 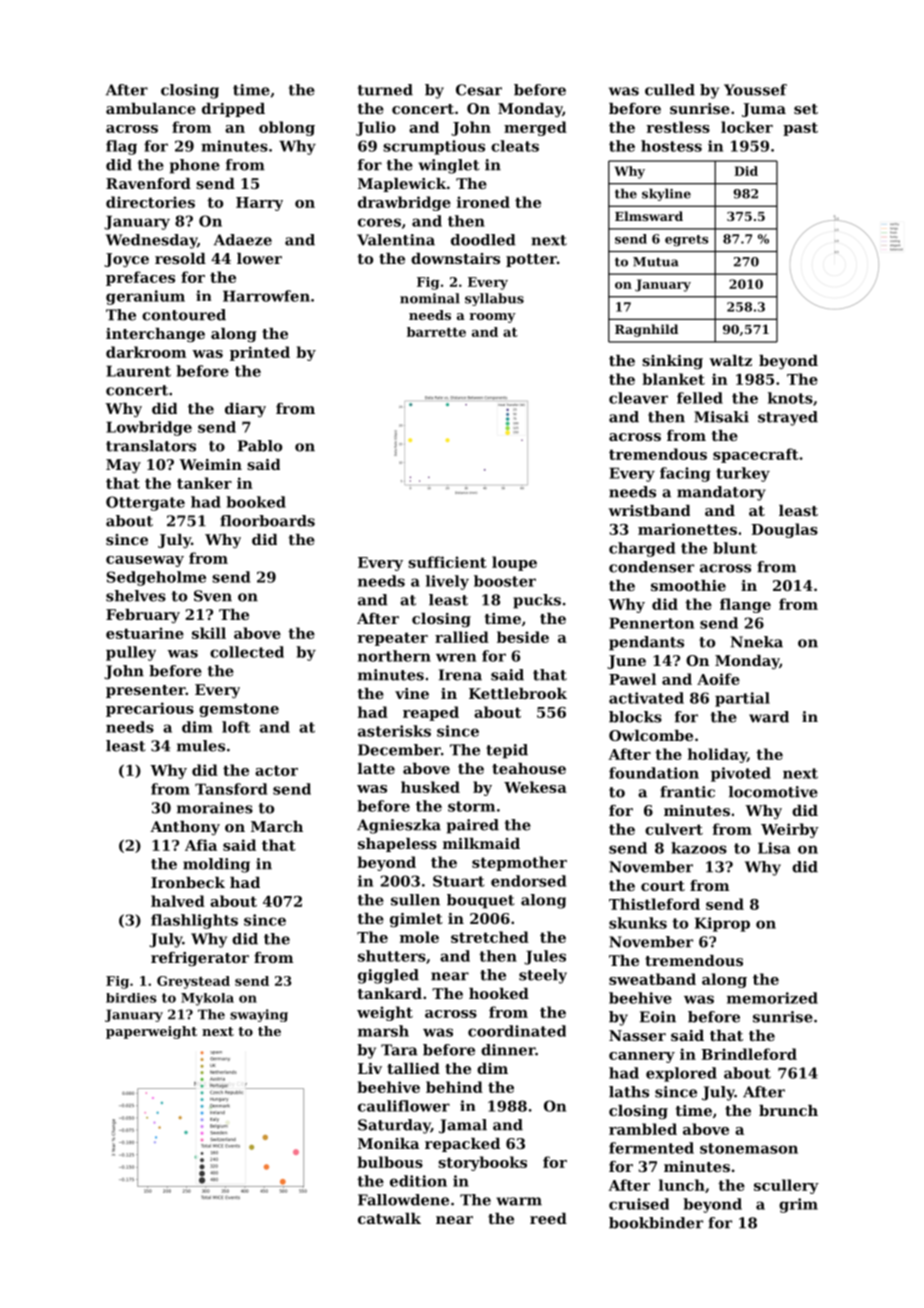 What do you see at coordinates (663, 886) in the screenshot?
I see `court` at bounding box center [663, 886].
